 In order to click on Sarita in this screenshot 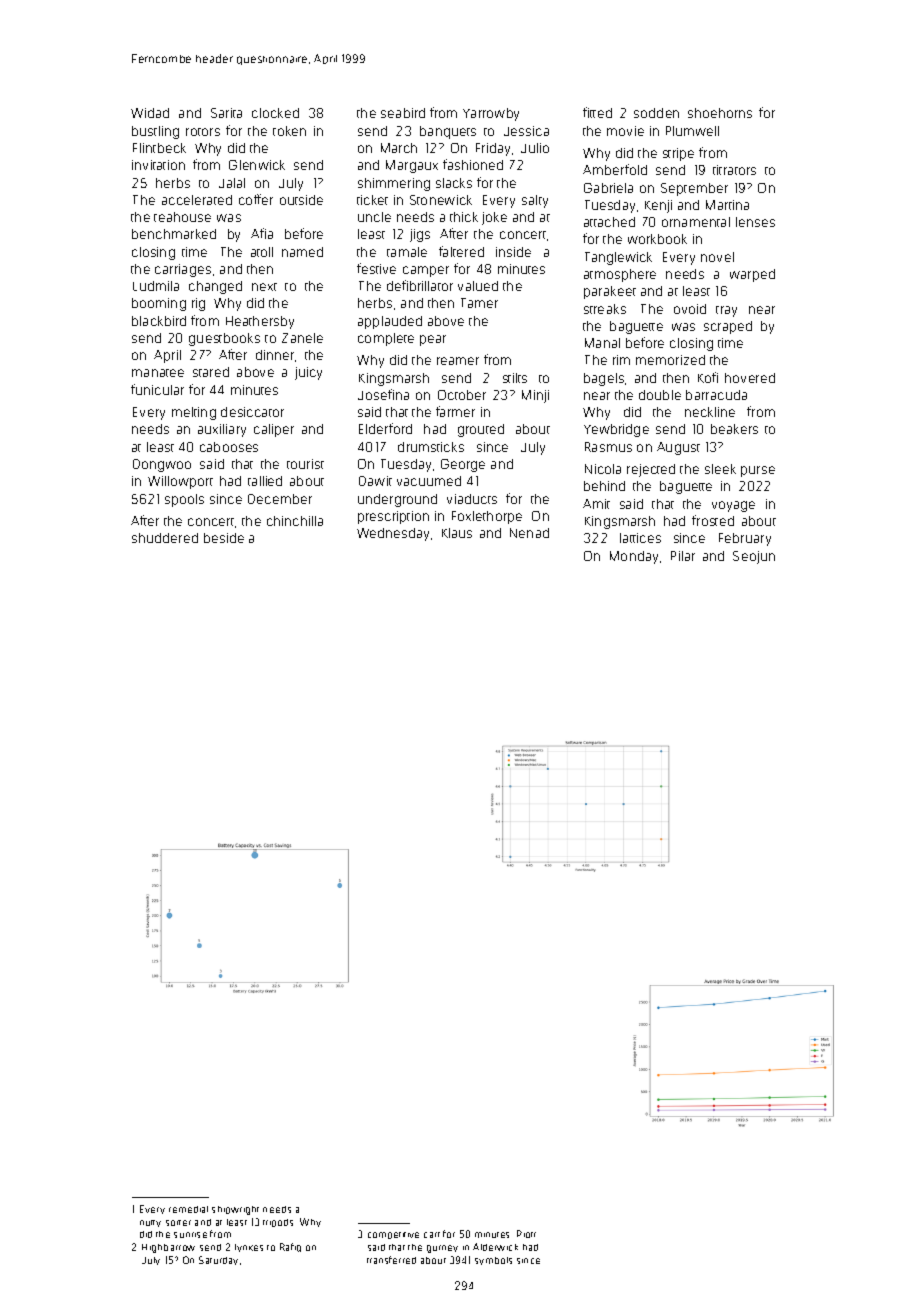, I will do `click(226, 113)`.
